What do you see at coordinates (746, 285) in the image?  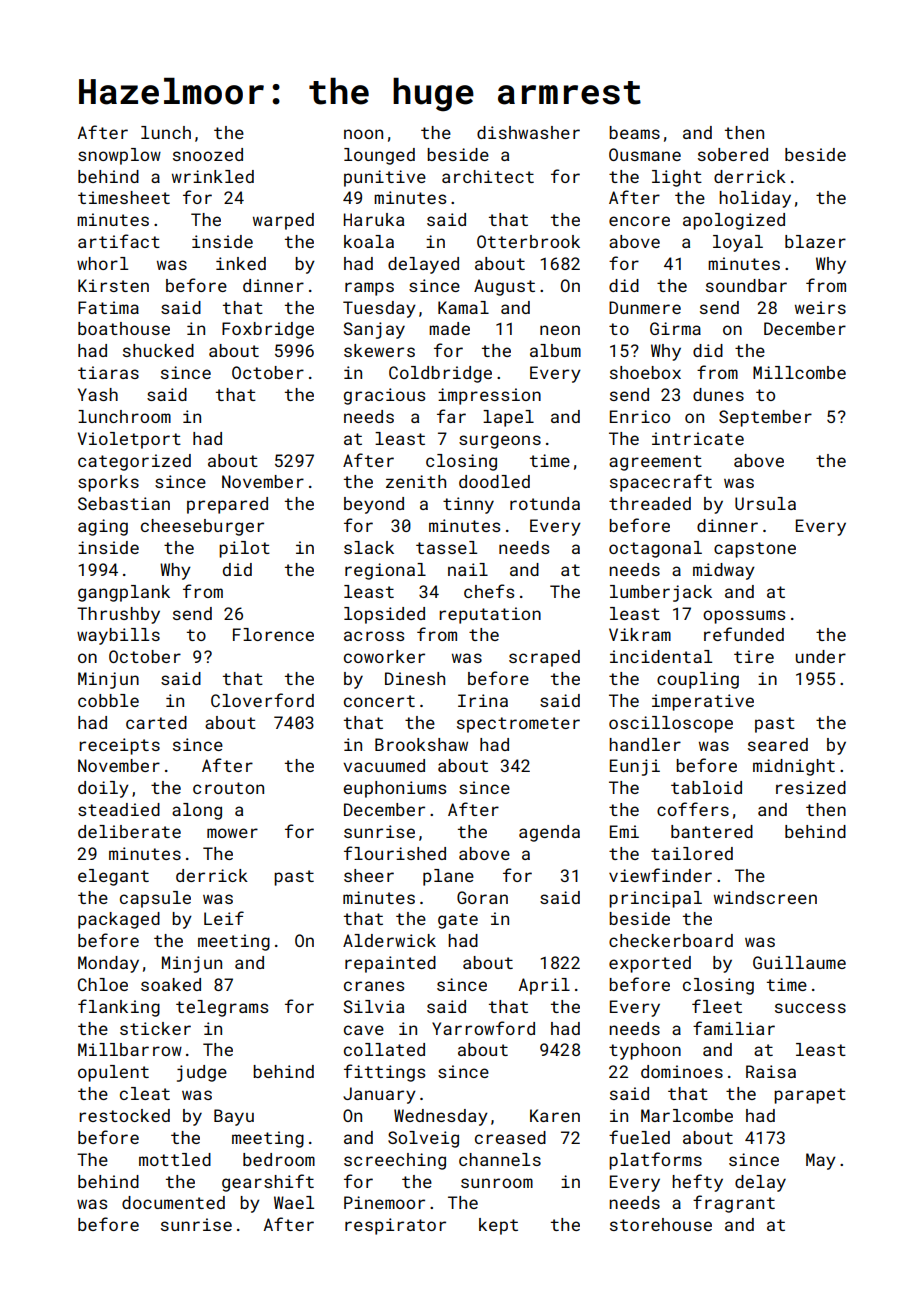 I see `soundbar` at bounding box center [746, 285].
